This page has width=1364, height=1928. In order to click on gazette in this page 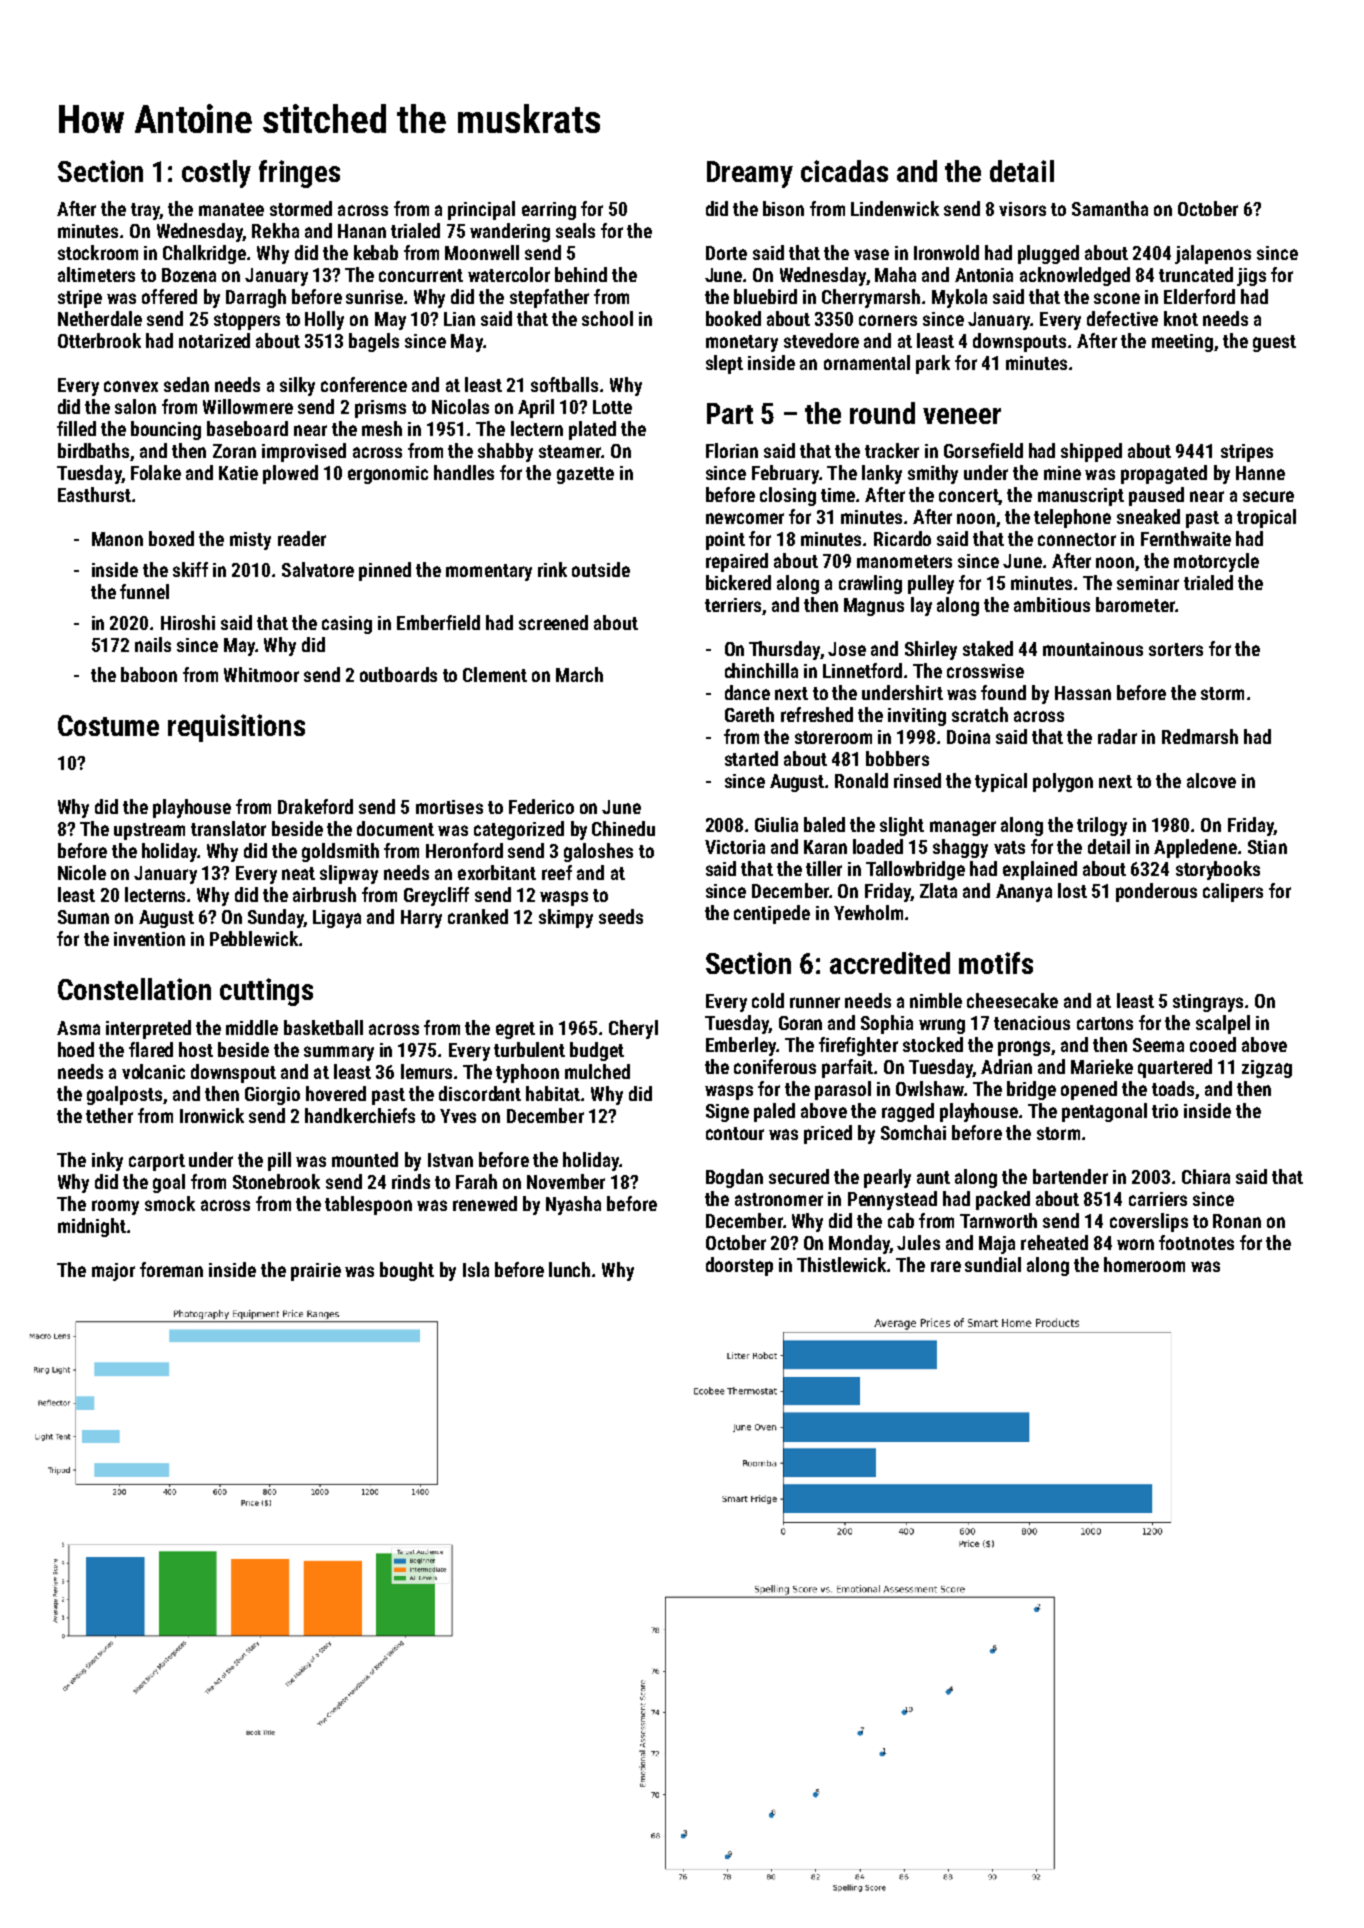, I will do `click(585, 475)`.
